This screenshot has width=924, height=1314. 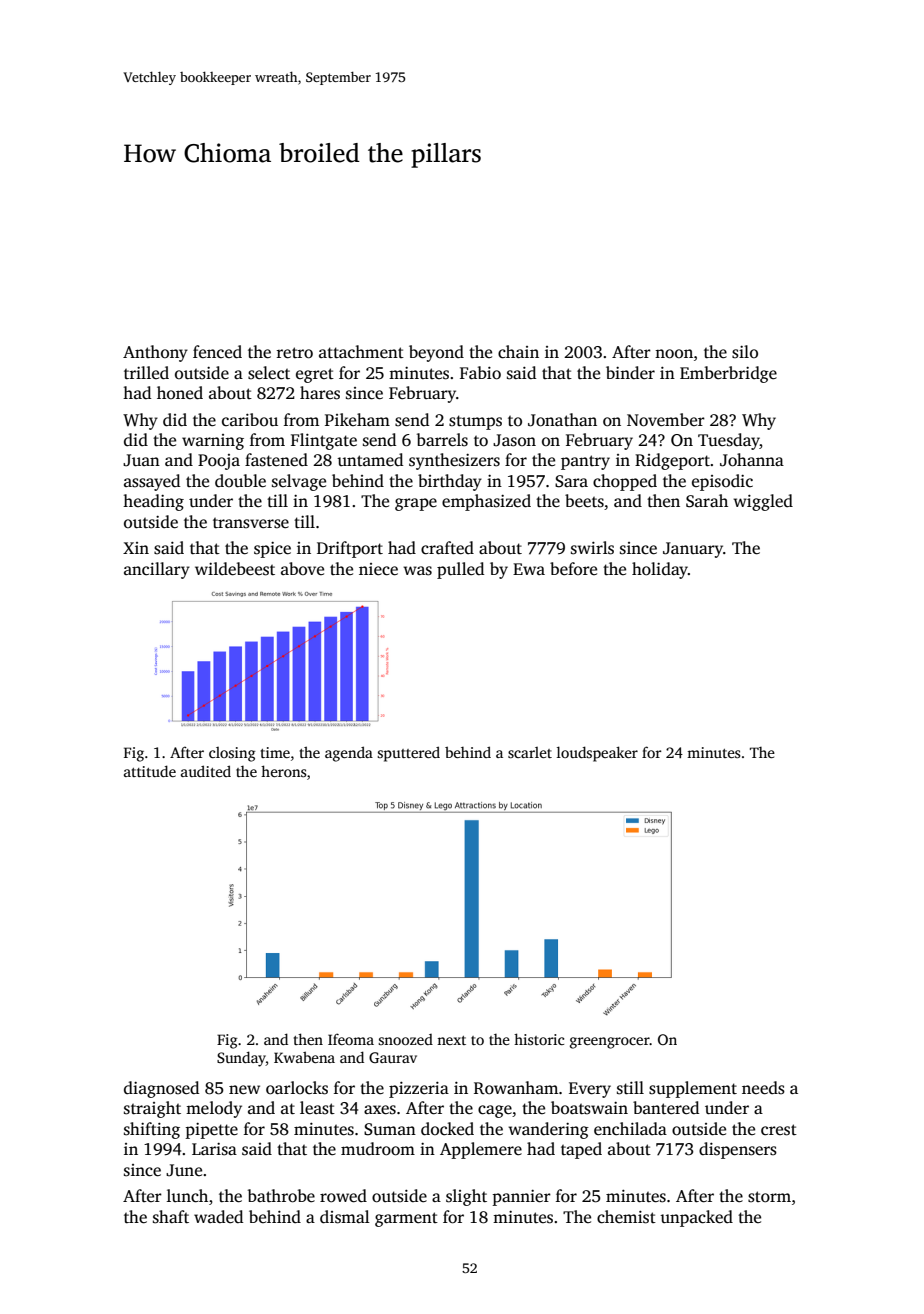 I want to click on Emberbridge, so click(x=728, y=374).
